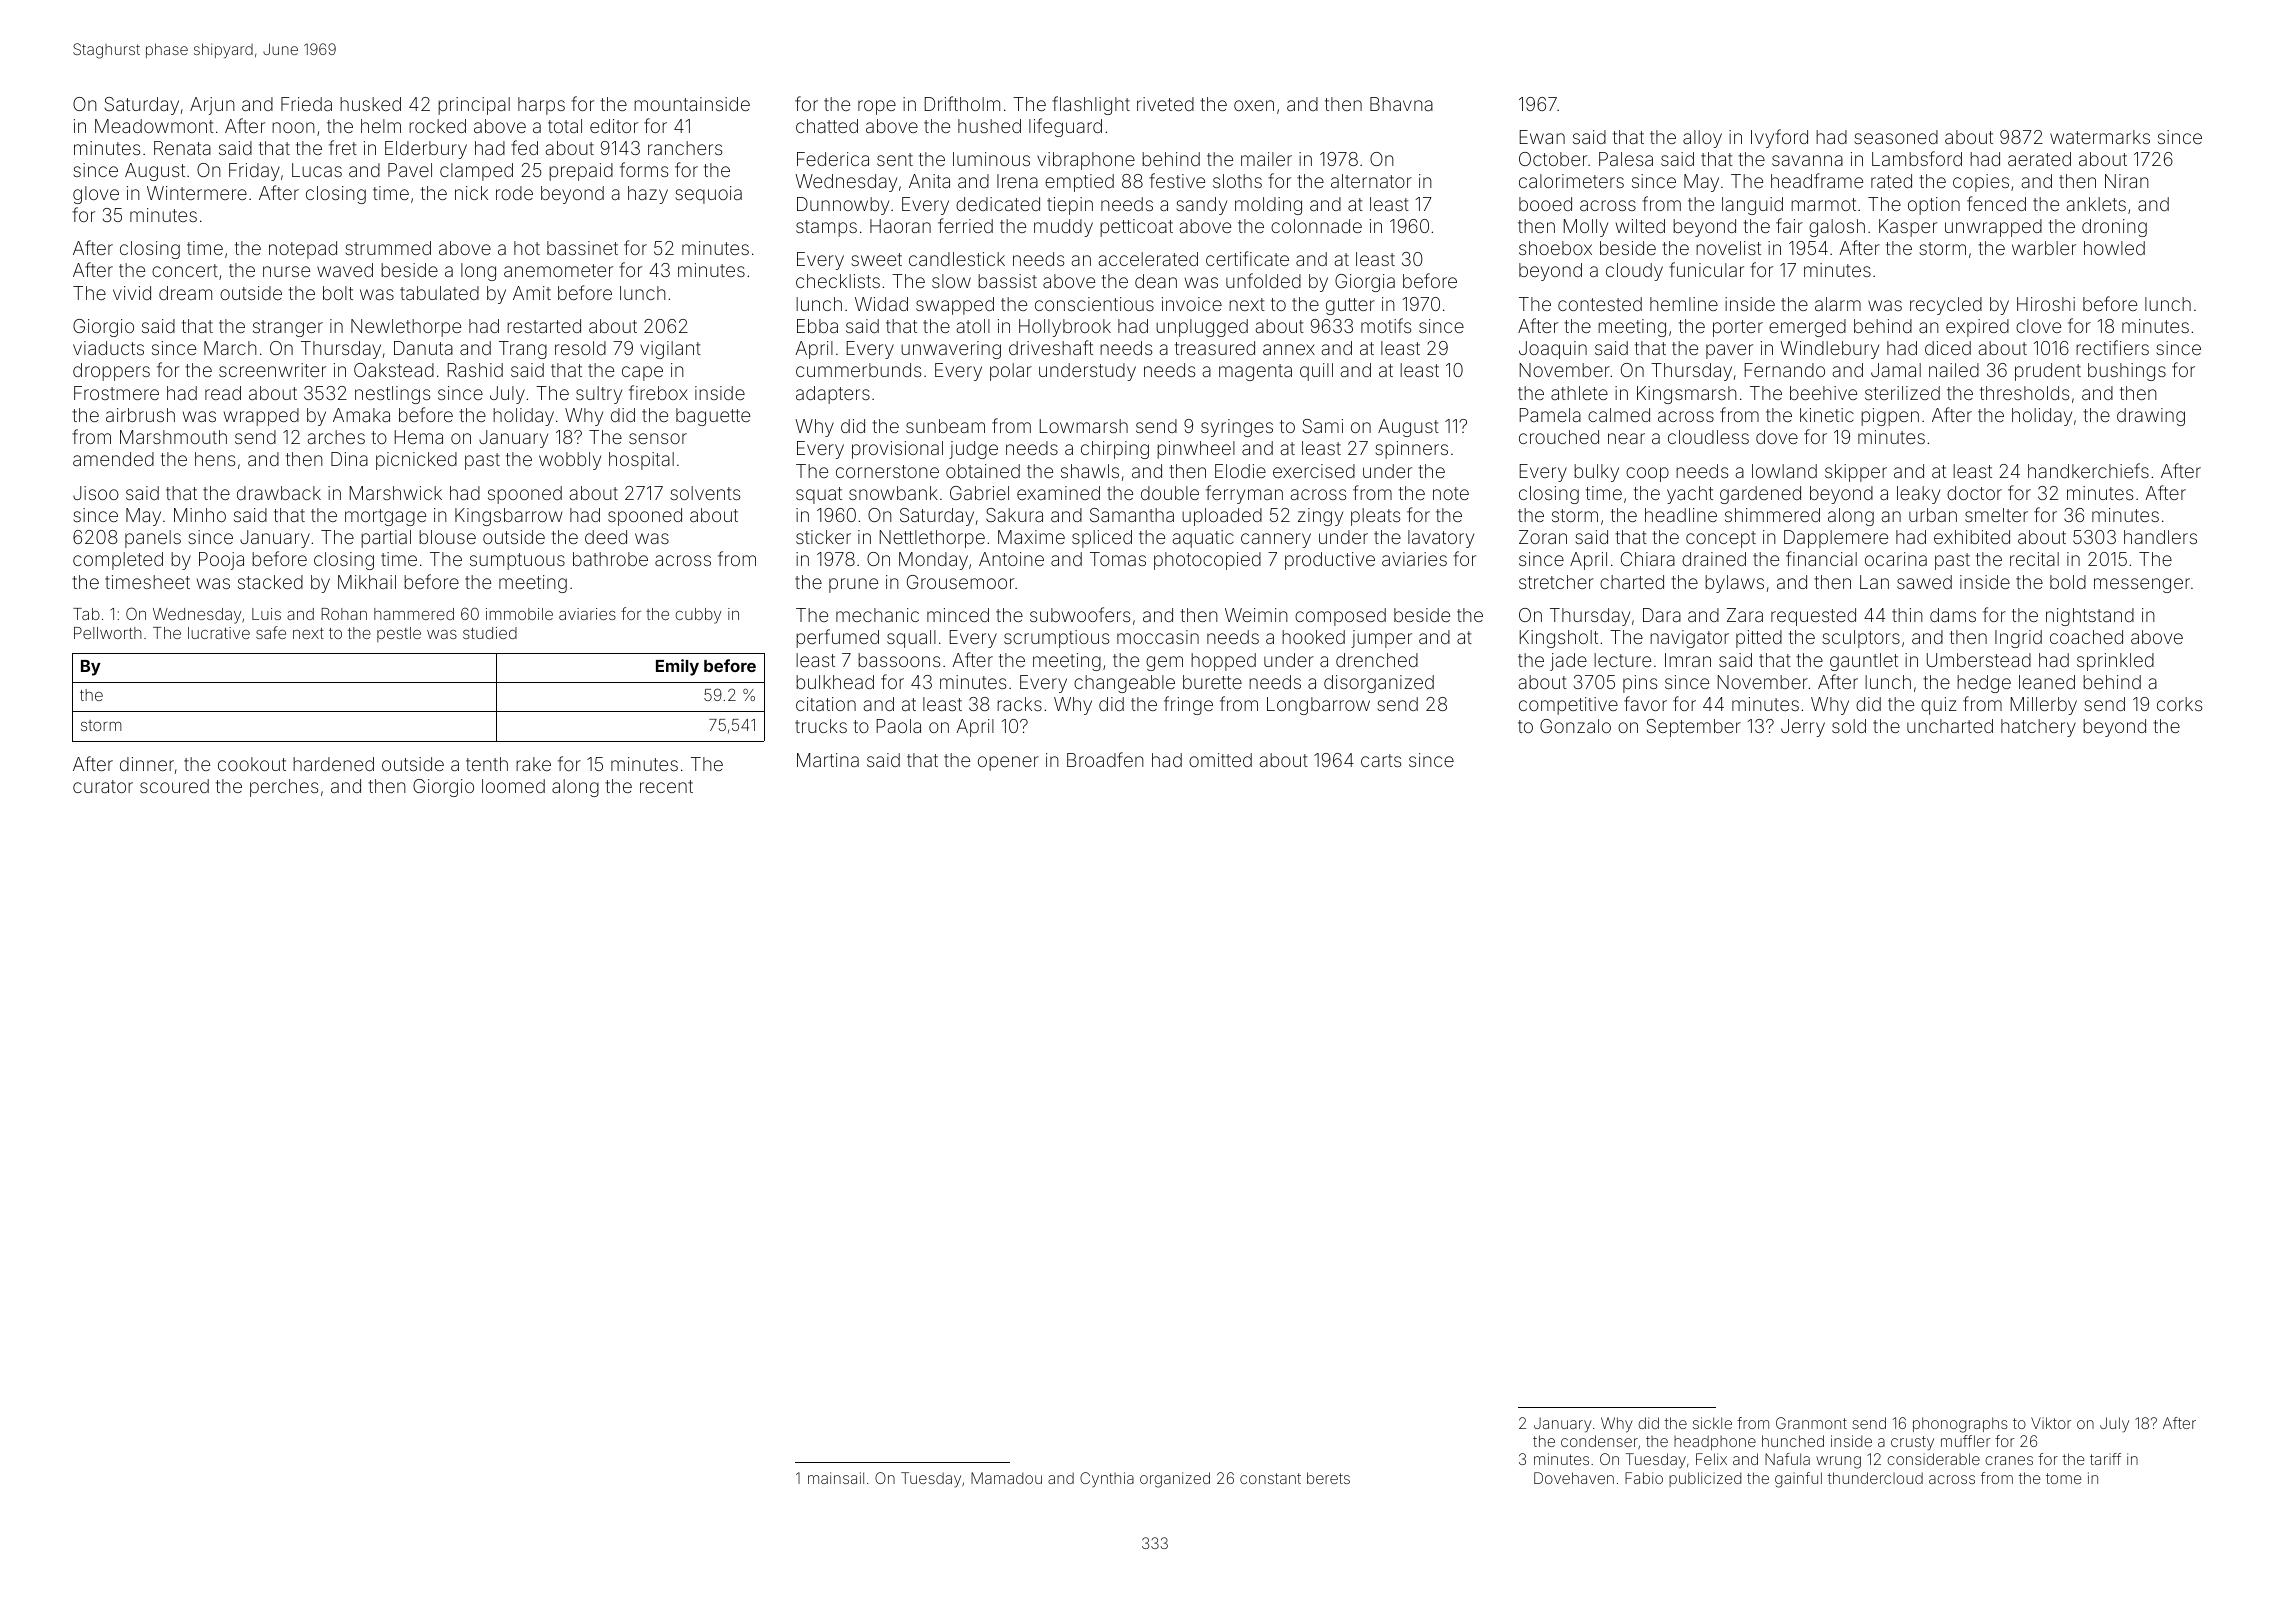  I want to click on read, so click(223, 393).
